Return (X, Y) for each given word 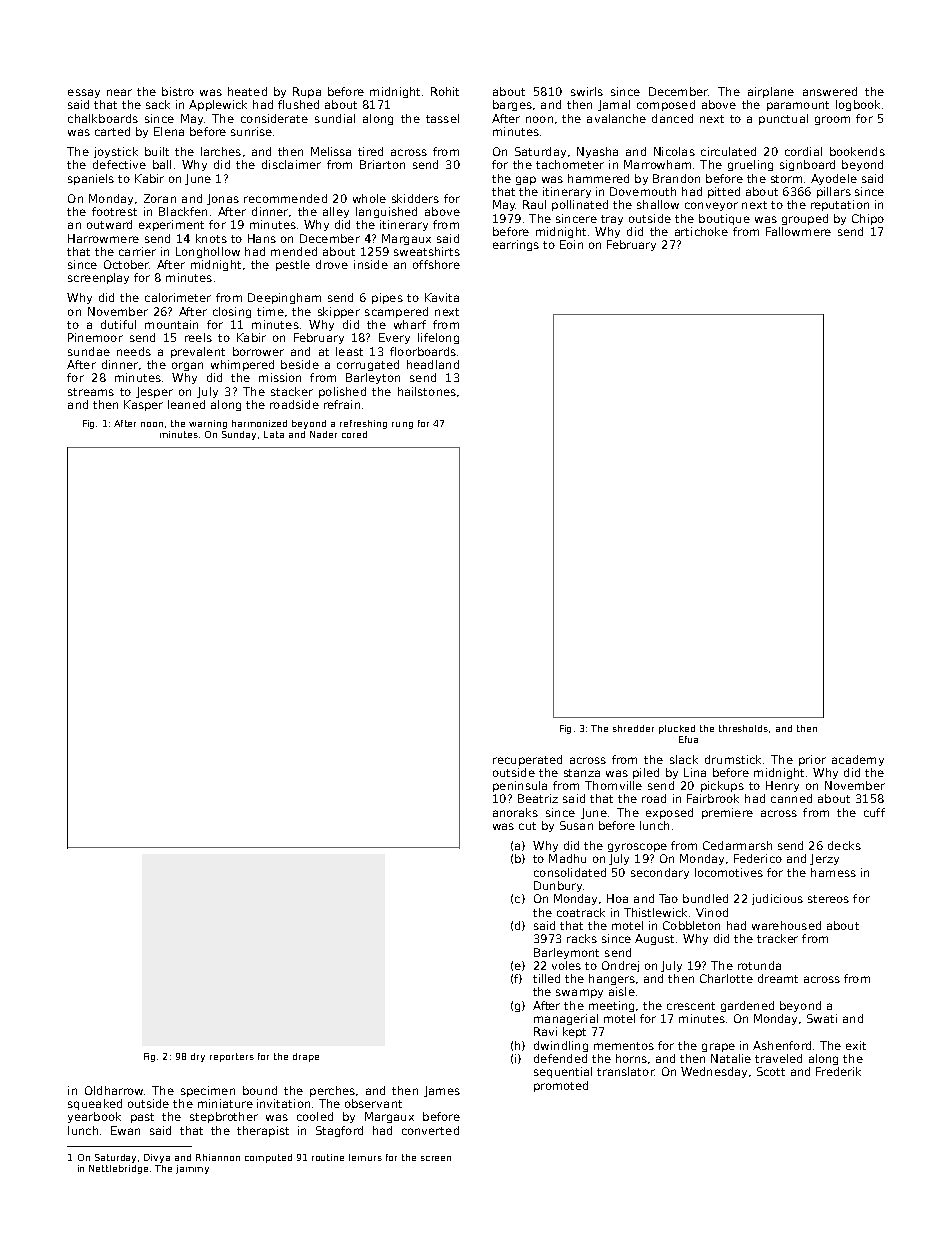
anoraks (515, 812)
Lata (274, 434)
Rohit (445, 91)
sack (158, 104)
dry (198, 1057)
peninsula (520, 786)
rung (402, 425)
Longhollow (208, 252)
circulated (728, 151)
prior (812, 760)
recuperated (527, 760)
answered (830, 91)
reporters (232, 1057)
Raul (534, 204)
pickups (722, 786)
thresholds (743, 728)
